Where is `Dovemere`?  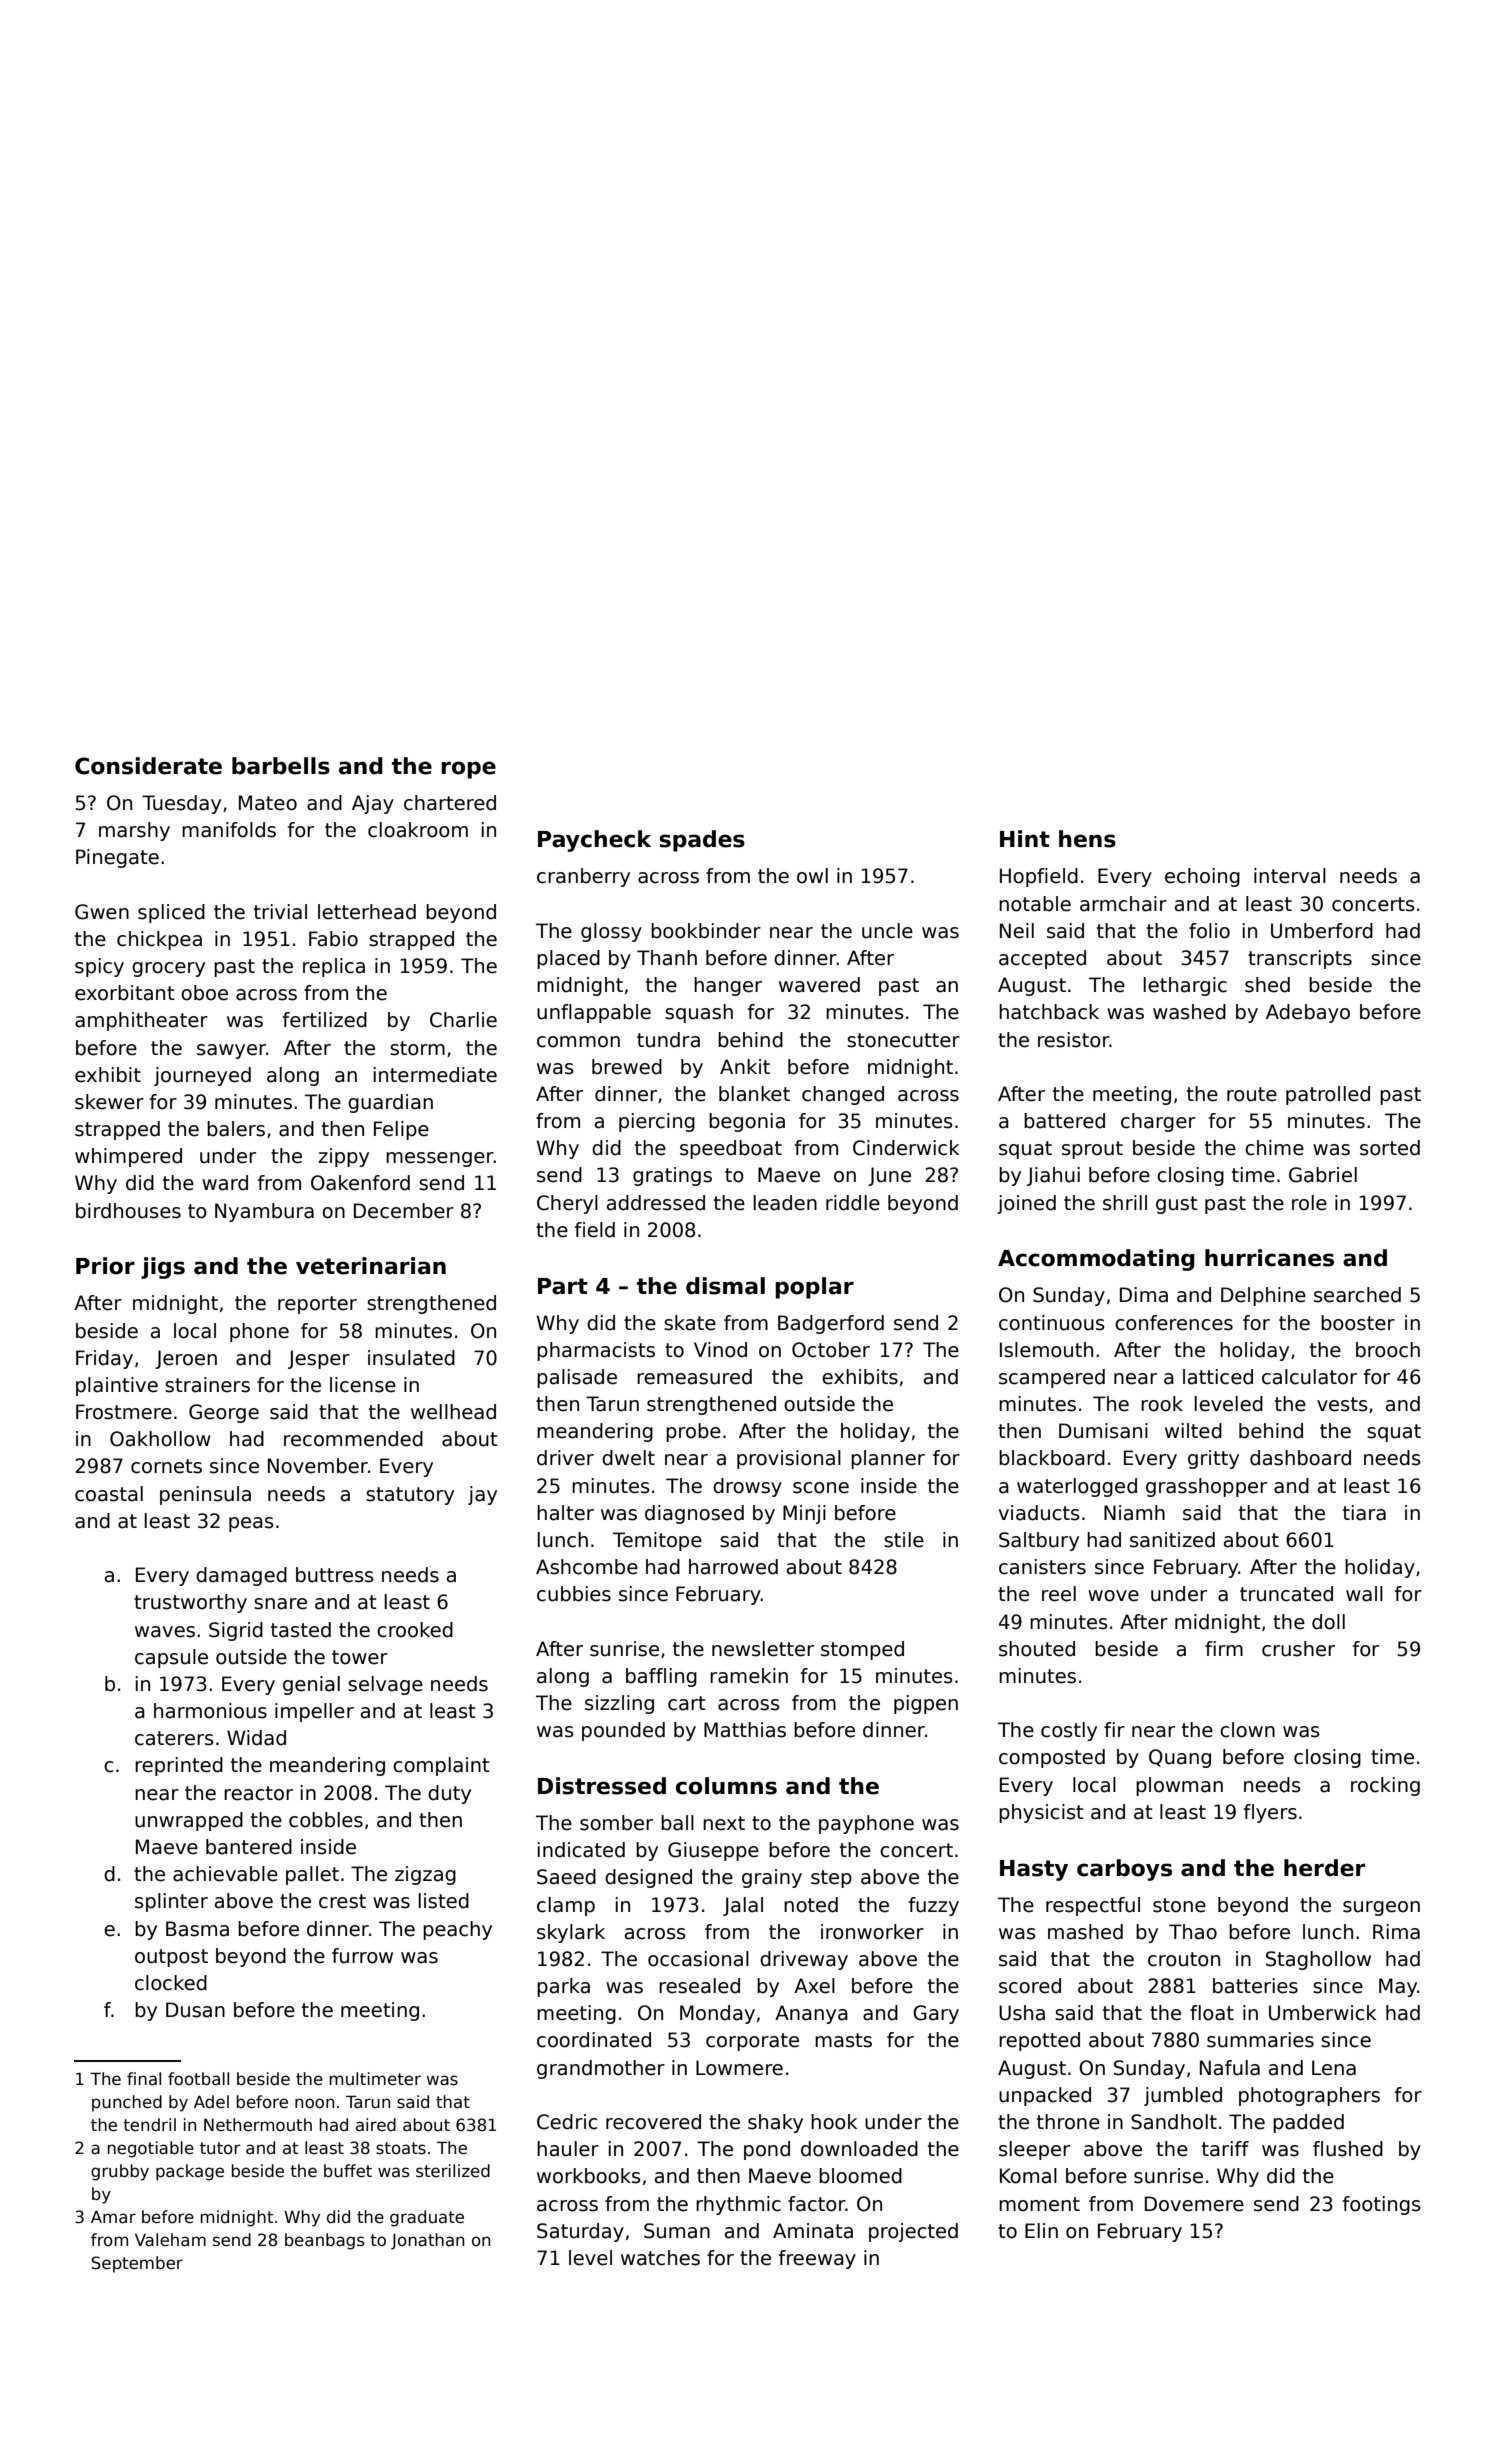 Dovemere is located at coordinates (1194, 2204).
